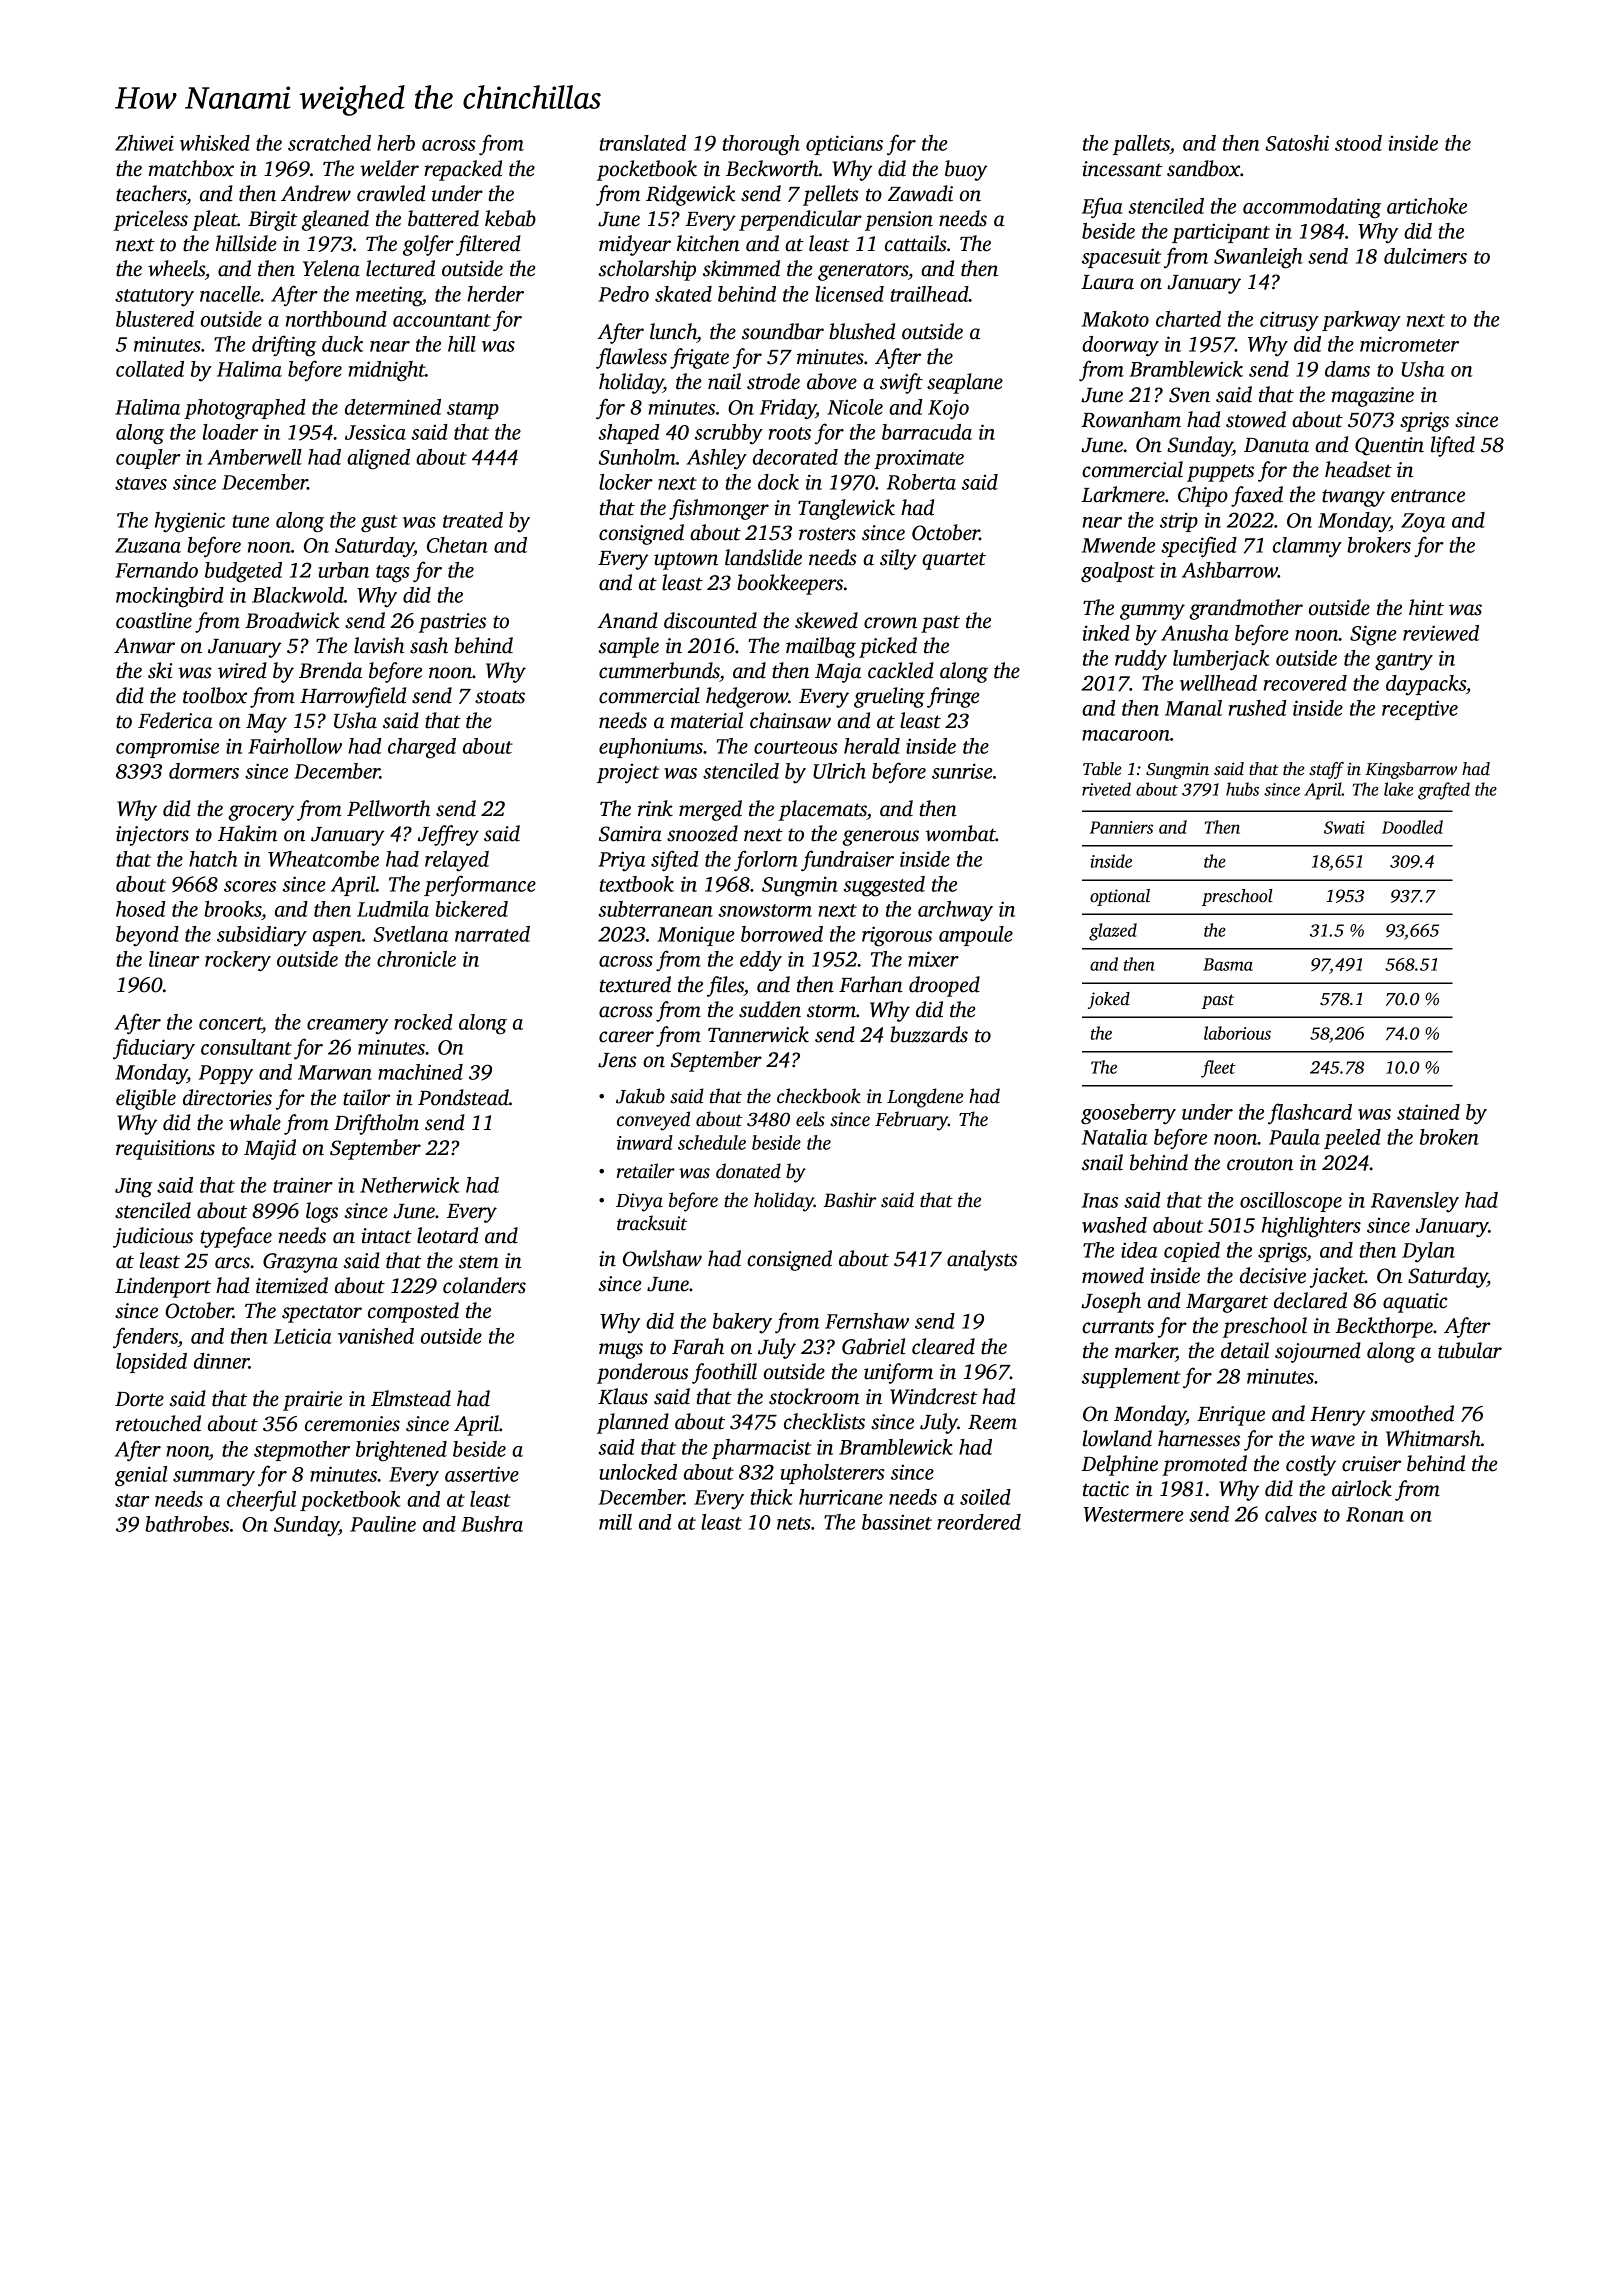  I want to click on pallets, so click(1141, 145).
